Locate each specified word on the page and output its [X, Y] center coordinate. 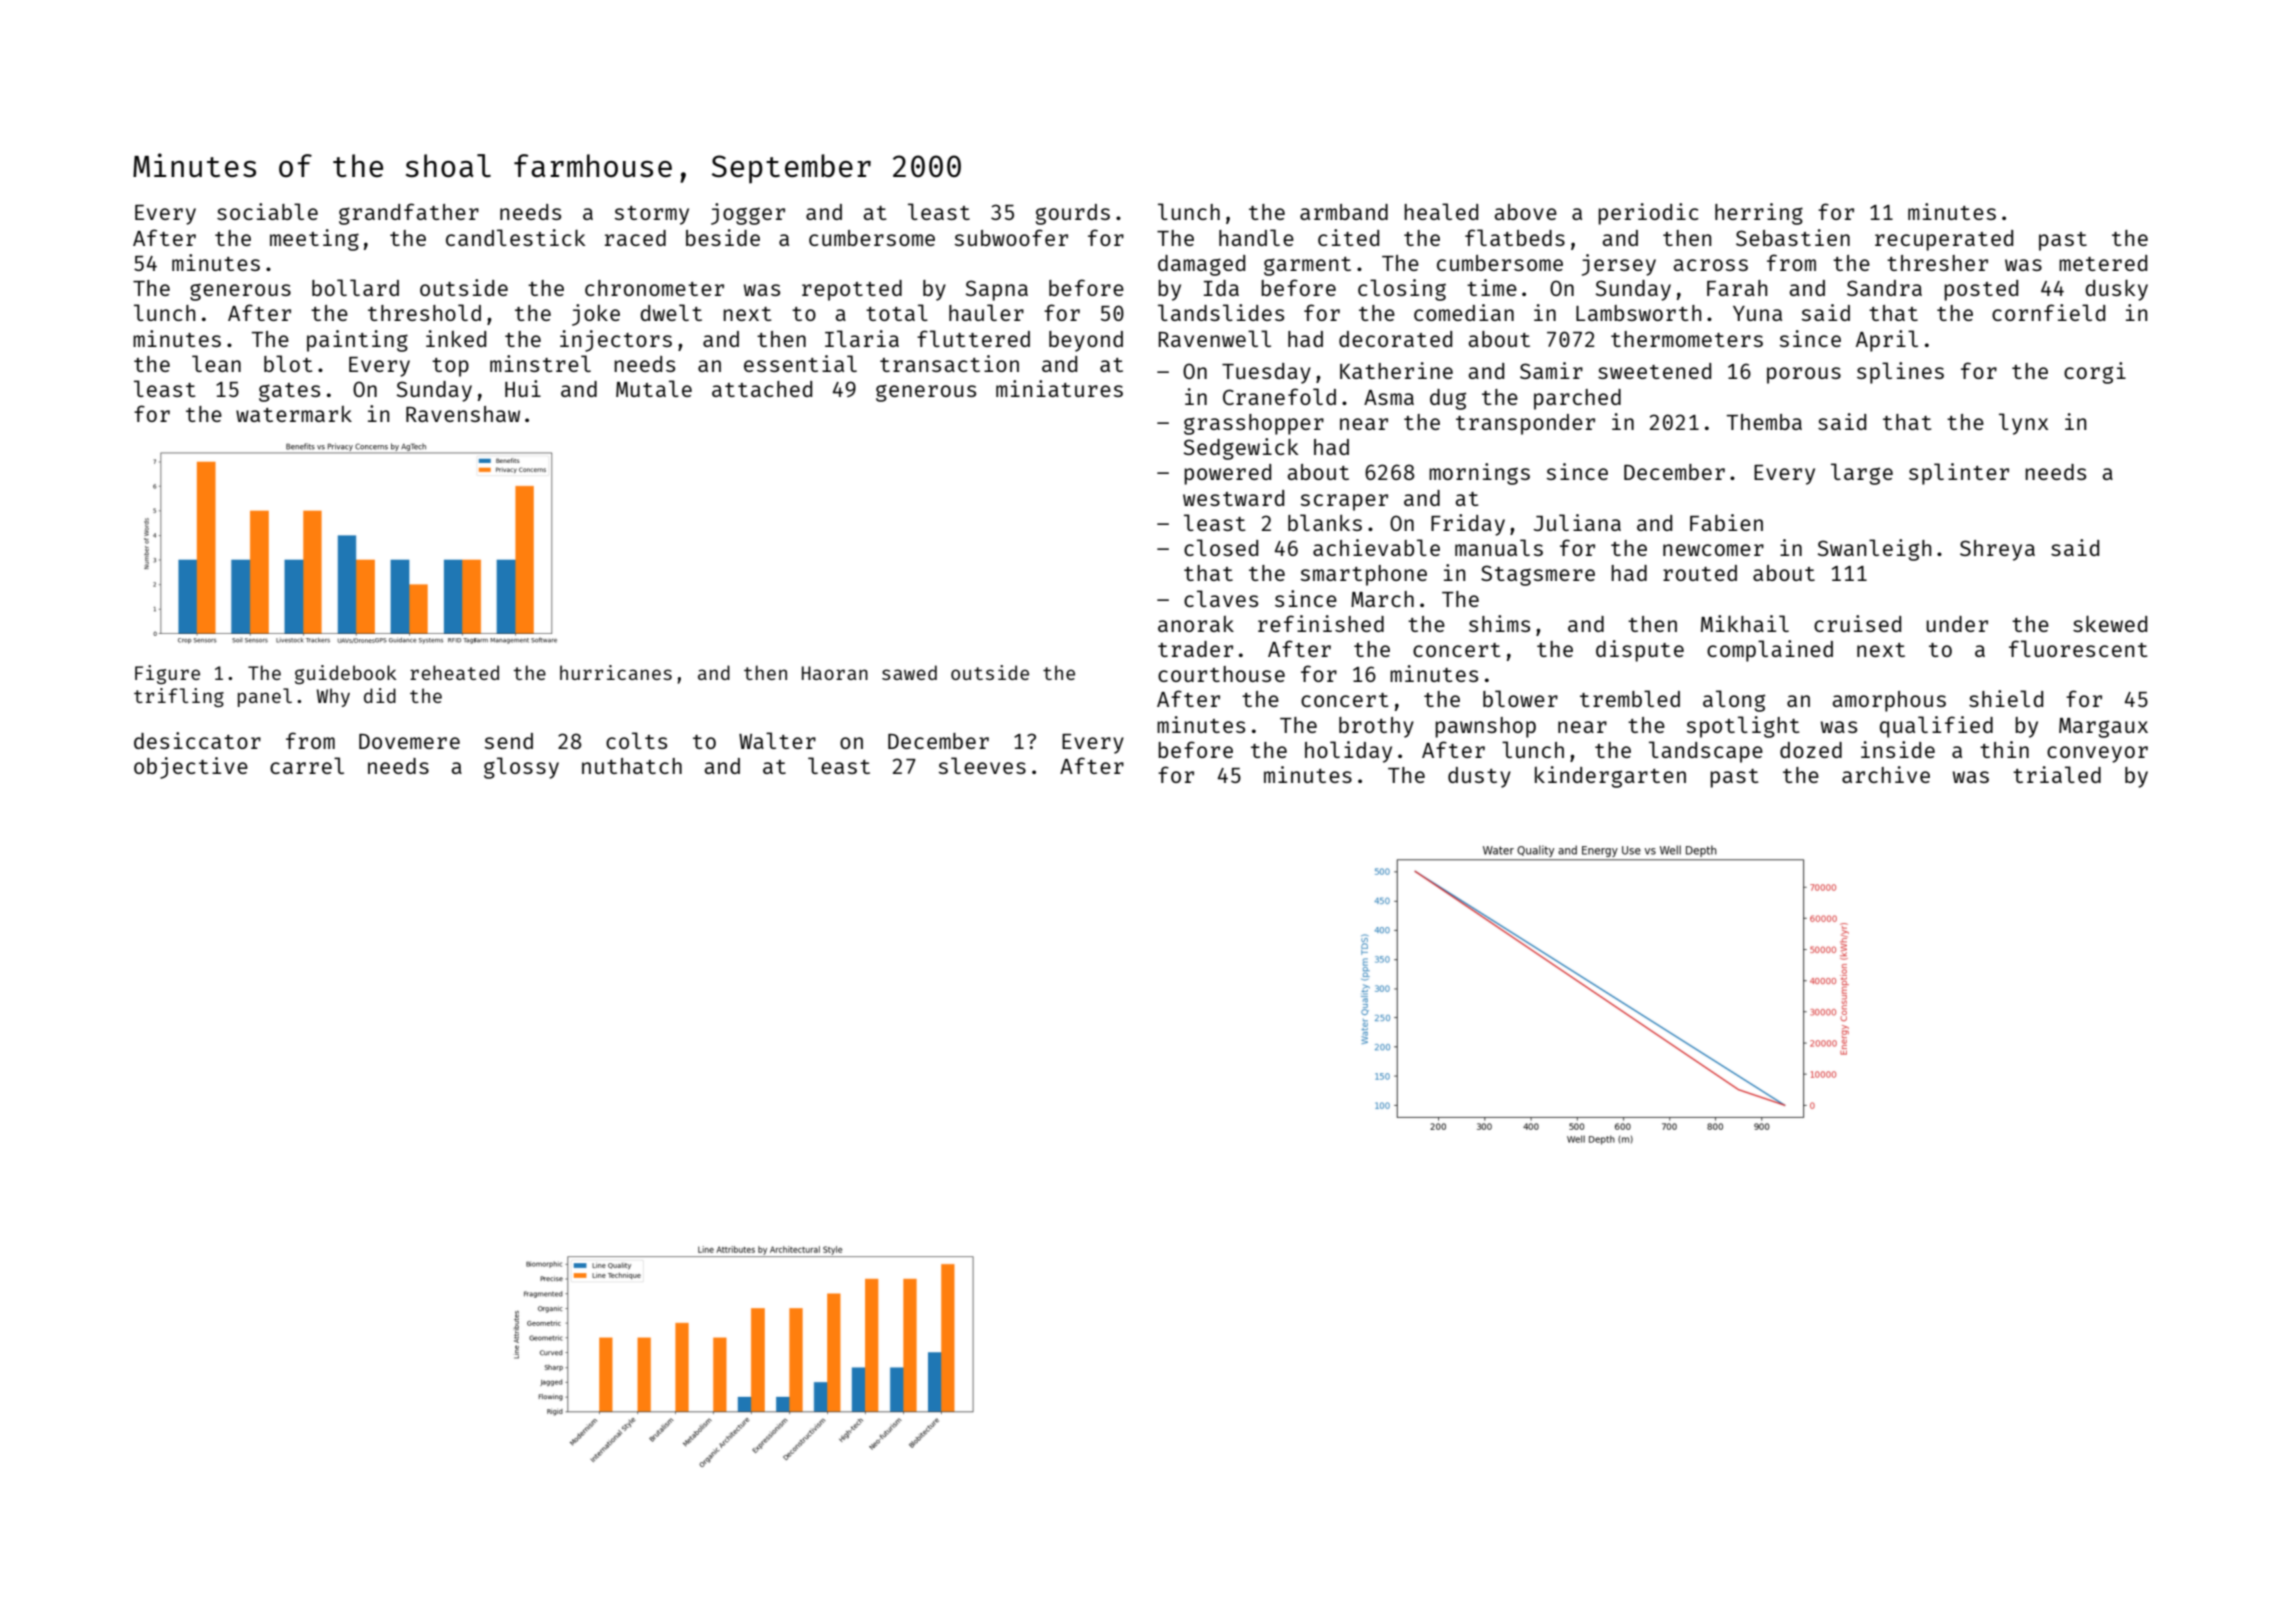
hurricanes [616, 672]
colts [636, 740]
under [1957, 624]
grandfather [409, 214]
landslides [1221, 312]
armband [1344, 212]
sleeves [982, 765]
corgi [2095, 373]
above [1525, 212]
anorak [1196, 624]
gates [289, 392]
